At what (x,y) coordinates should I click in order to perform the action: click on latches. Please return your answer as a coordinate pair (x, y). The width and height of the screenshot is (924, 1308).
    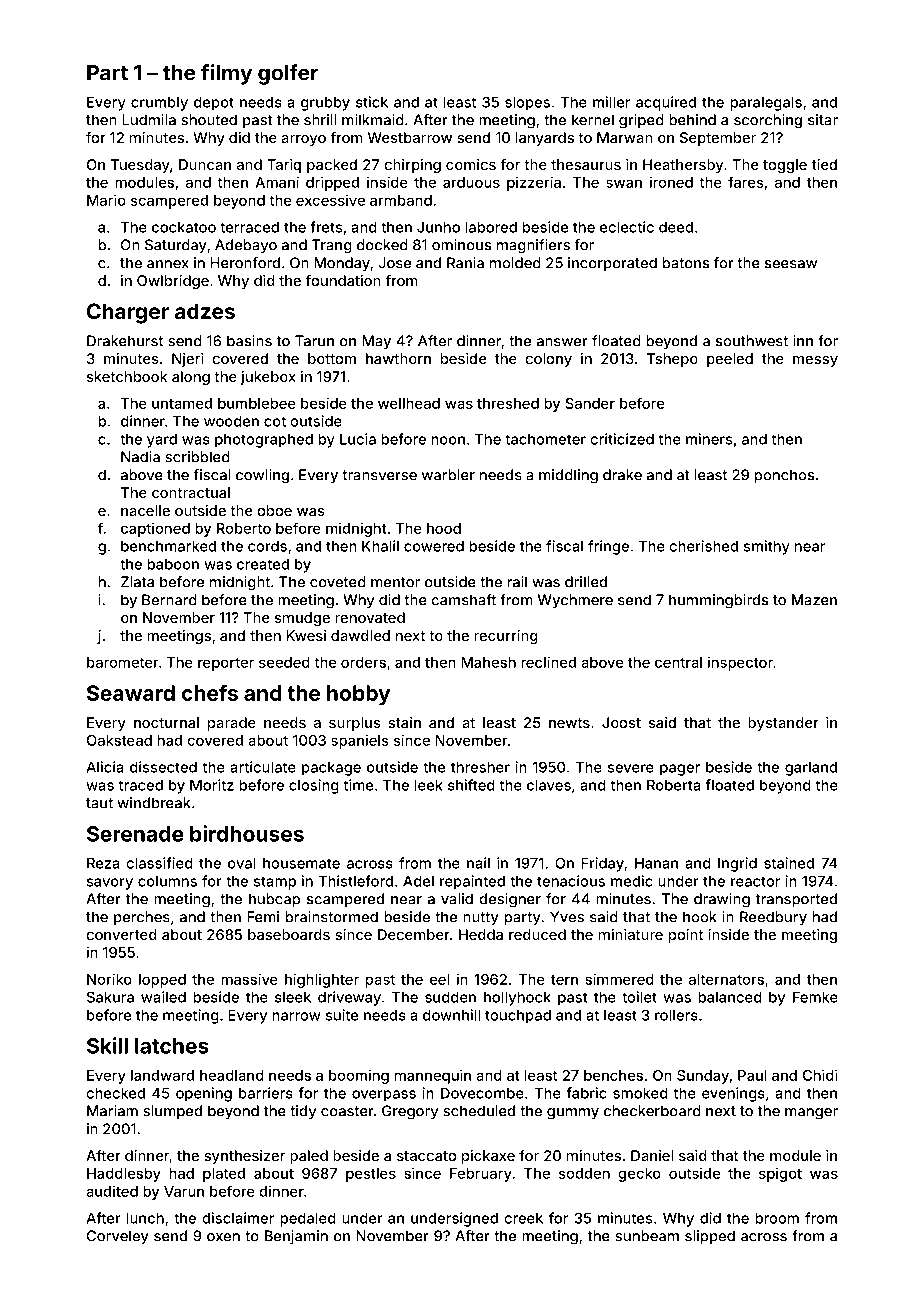
    Looking at the image, I should click on (172, 1046).
